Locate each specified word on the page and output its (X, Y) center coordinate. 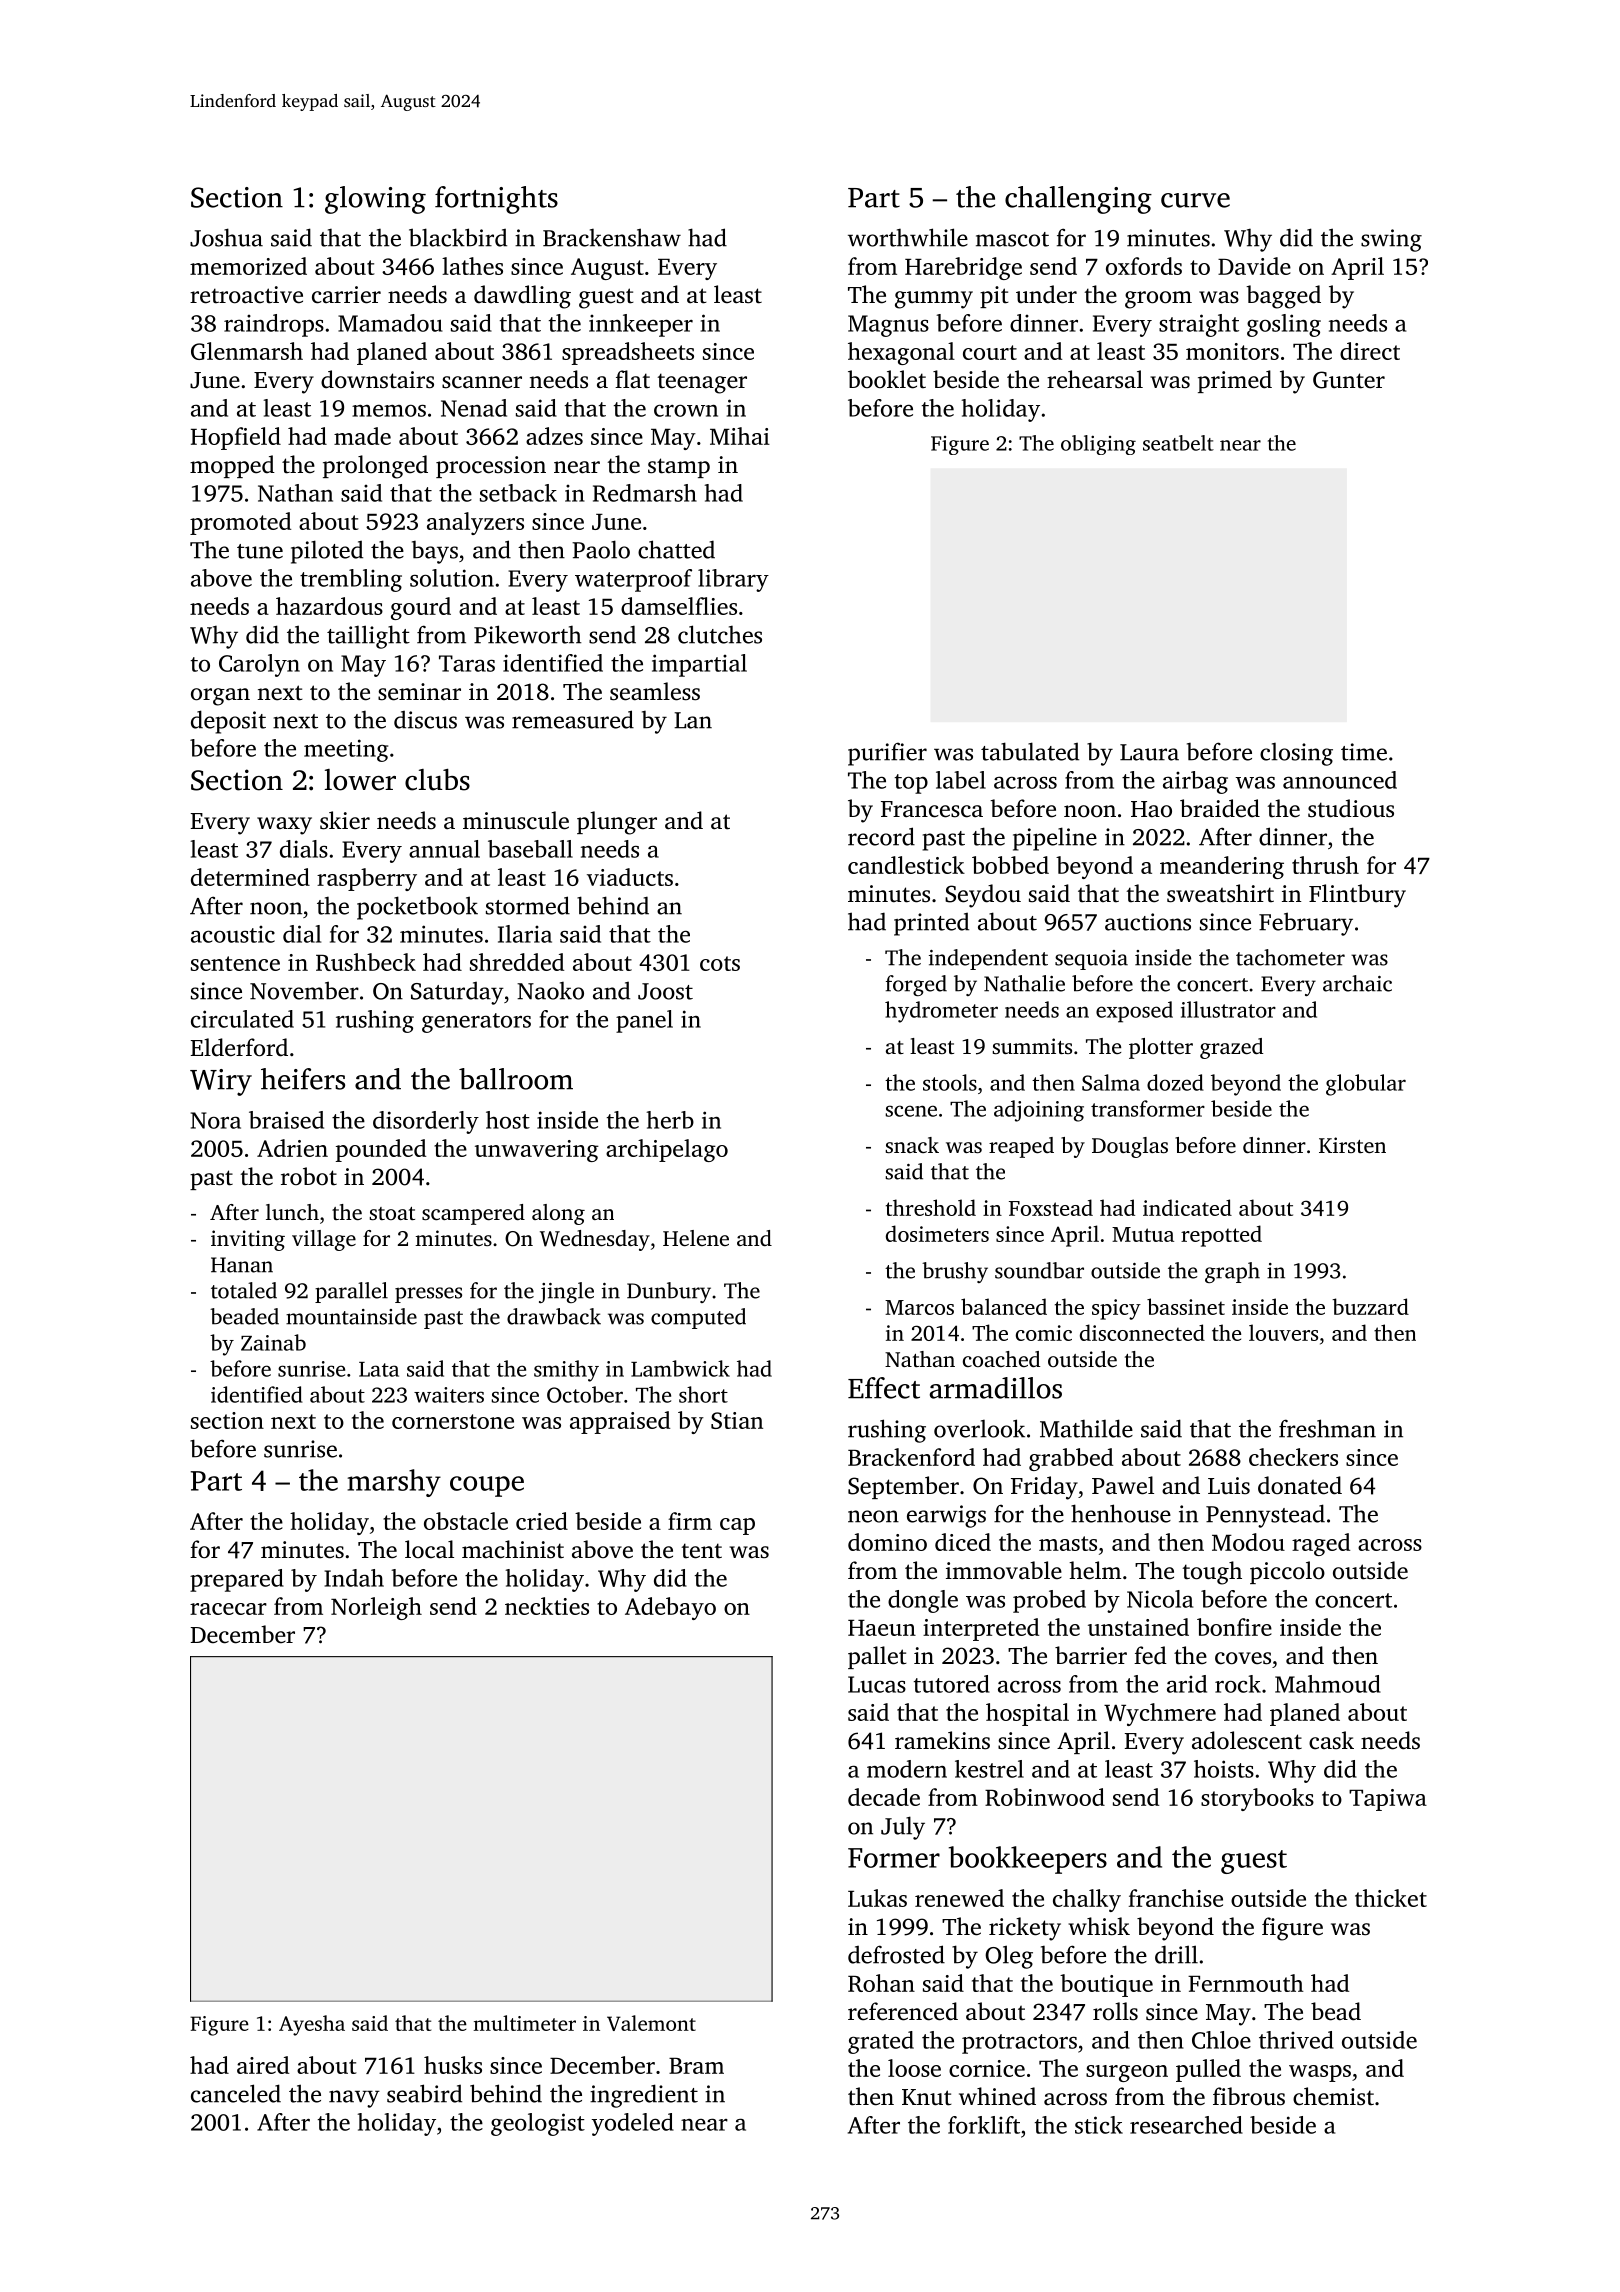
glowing (375, 200)
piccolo (1287, 1572)
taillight (368, 637)
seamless (655, 691)
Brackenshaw (612, 237)
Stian (737, 1420)
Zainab (273, 1342)
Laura (1149, 752)
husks (453, 2065)
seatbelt (1178, 443)
